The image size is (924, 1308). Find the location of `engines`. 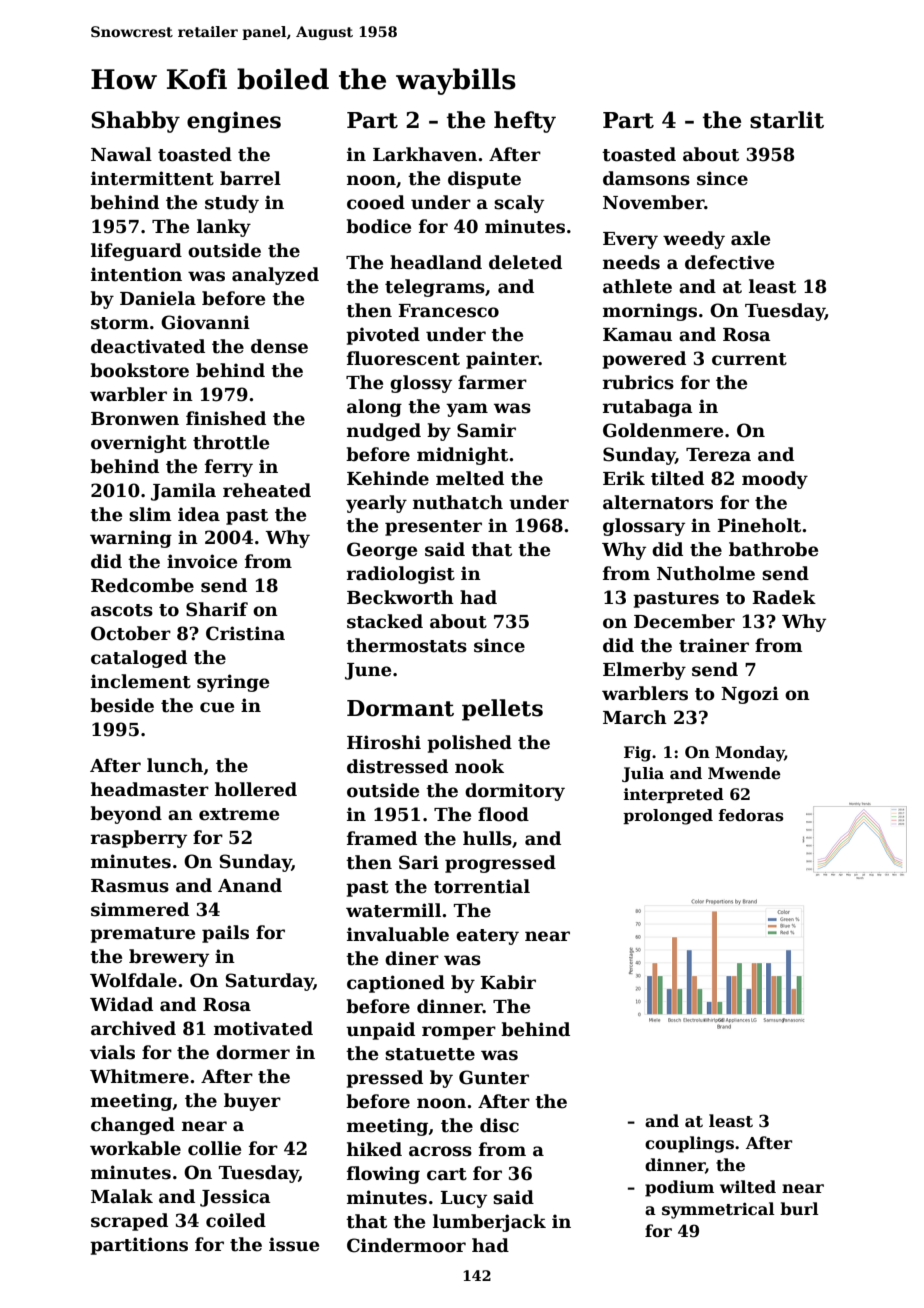

engines is located at coordinates (234, 122).
